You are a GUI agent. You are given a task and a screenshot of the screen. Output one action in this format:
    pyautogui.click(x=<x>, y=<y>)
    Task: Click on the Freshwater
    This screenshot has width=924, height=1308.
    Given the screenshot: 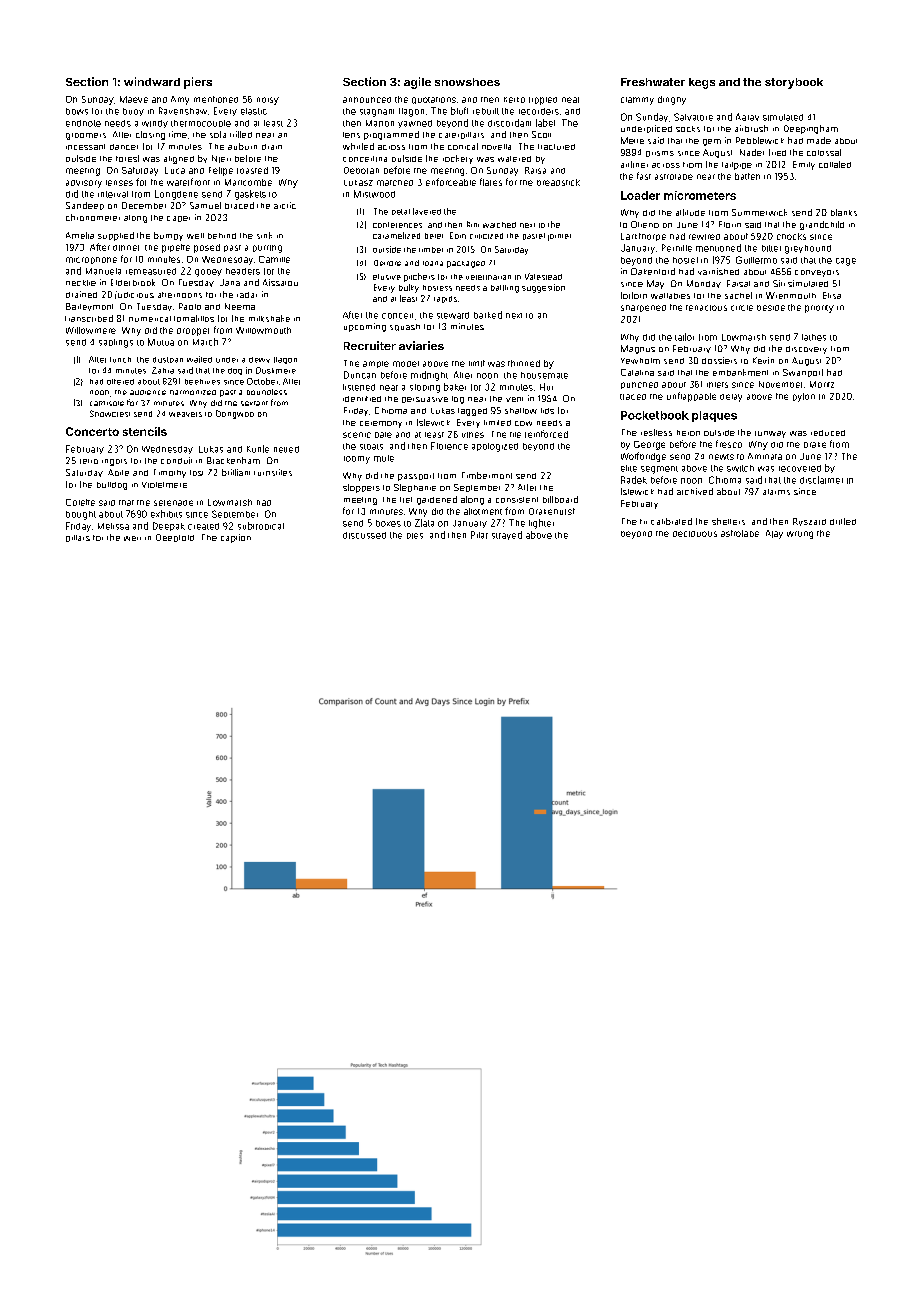 What is the action you would take?
    pyautogui.click(x=653, y=82)
